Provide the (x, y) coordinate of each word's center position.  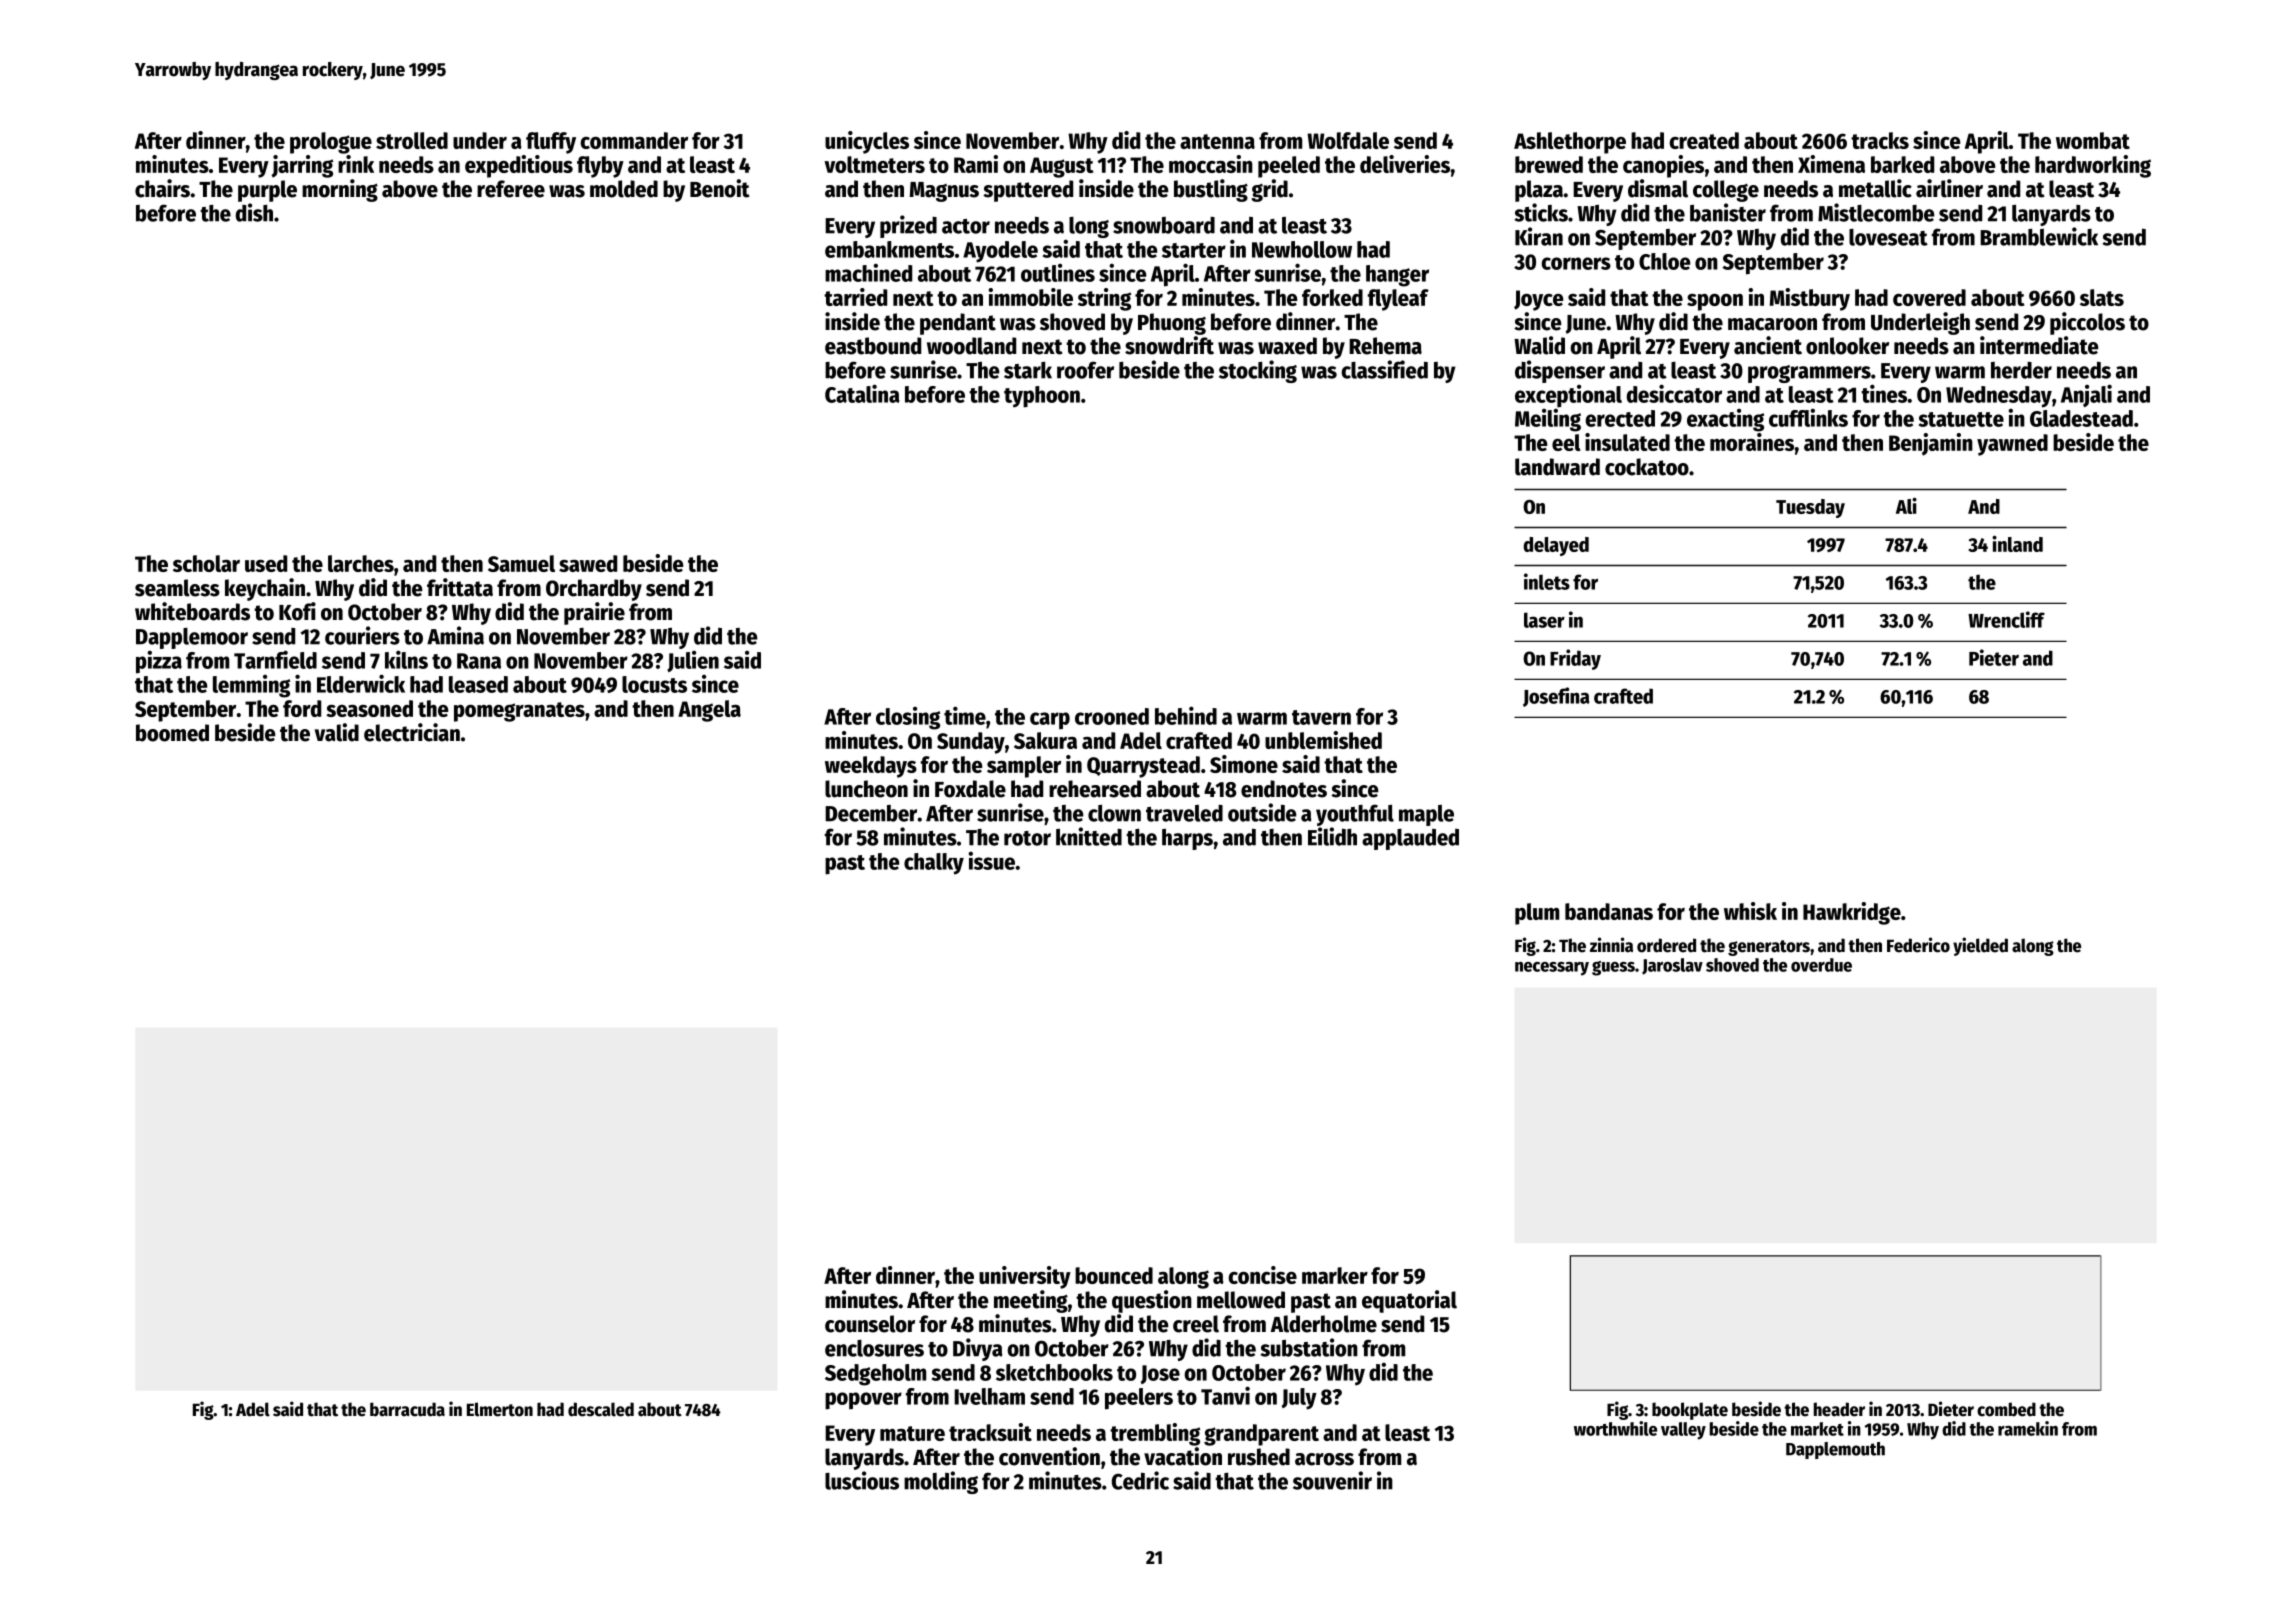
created (1704, 140)
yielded (1980, 946)
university (1025, 1277)
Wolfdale (1348, 140)
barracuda (407, 1409)
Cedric (1140, 1480)
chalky (934, 864)
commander (634, 140)
